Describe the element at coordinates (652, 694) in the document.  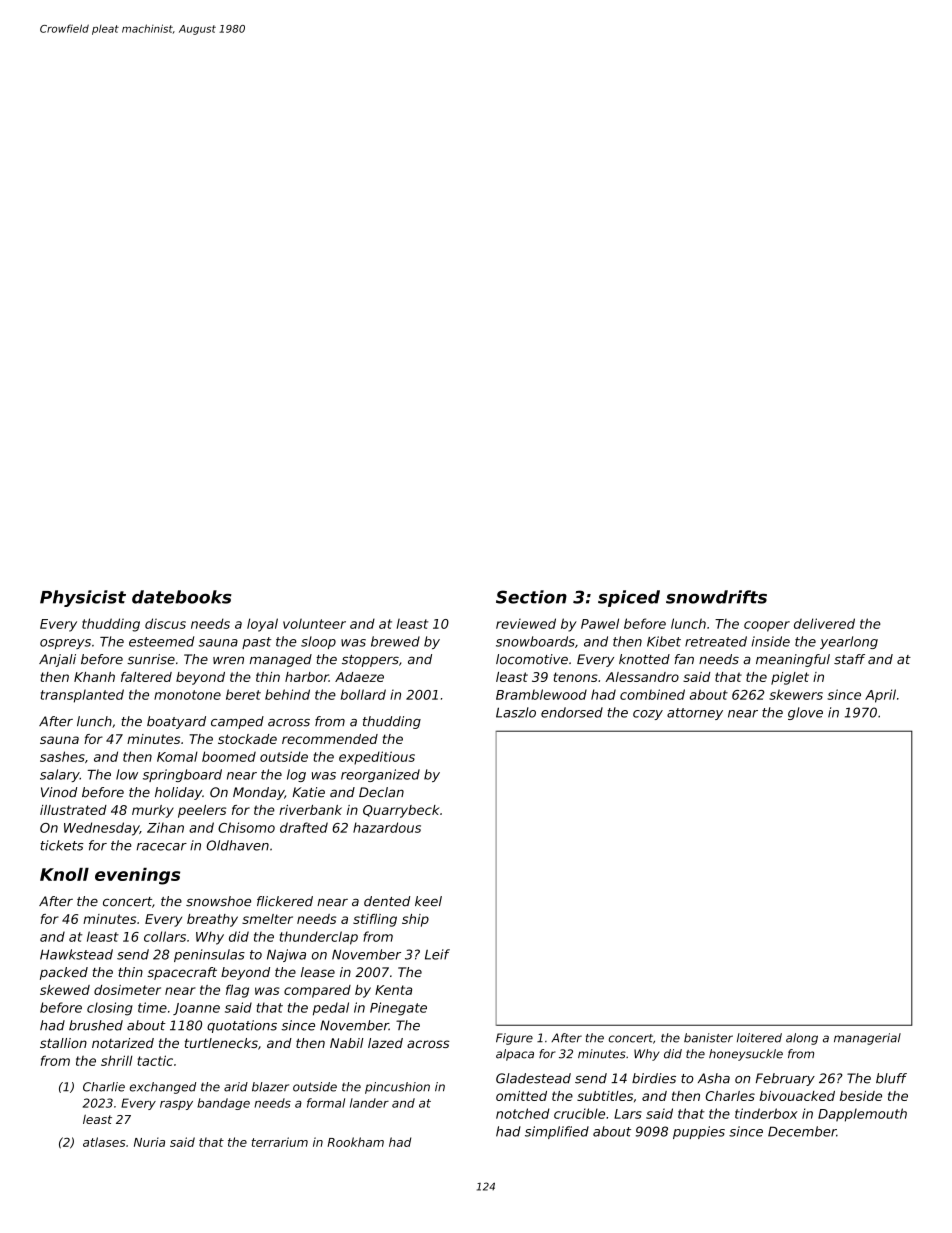
I see `combined` at that location.
